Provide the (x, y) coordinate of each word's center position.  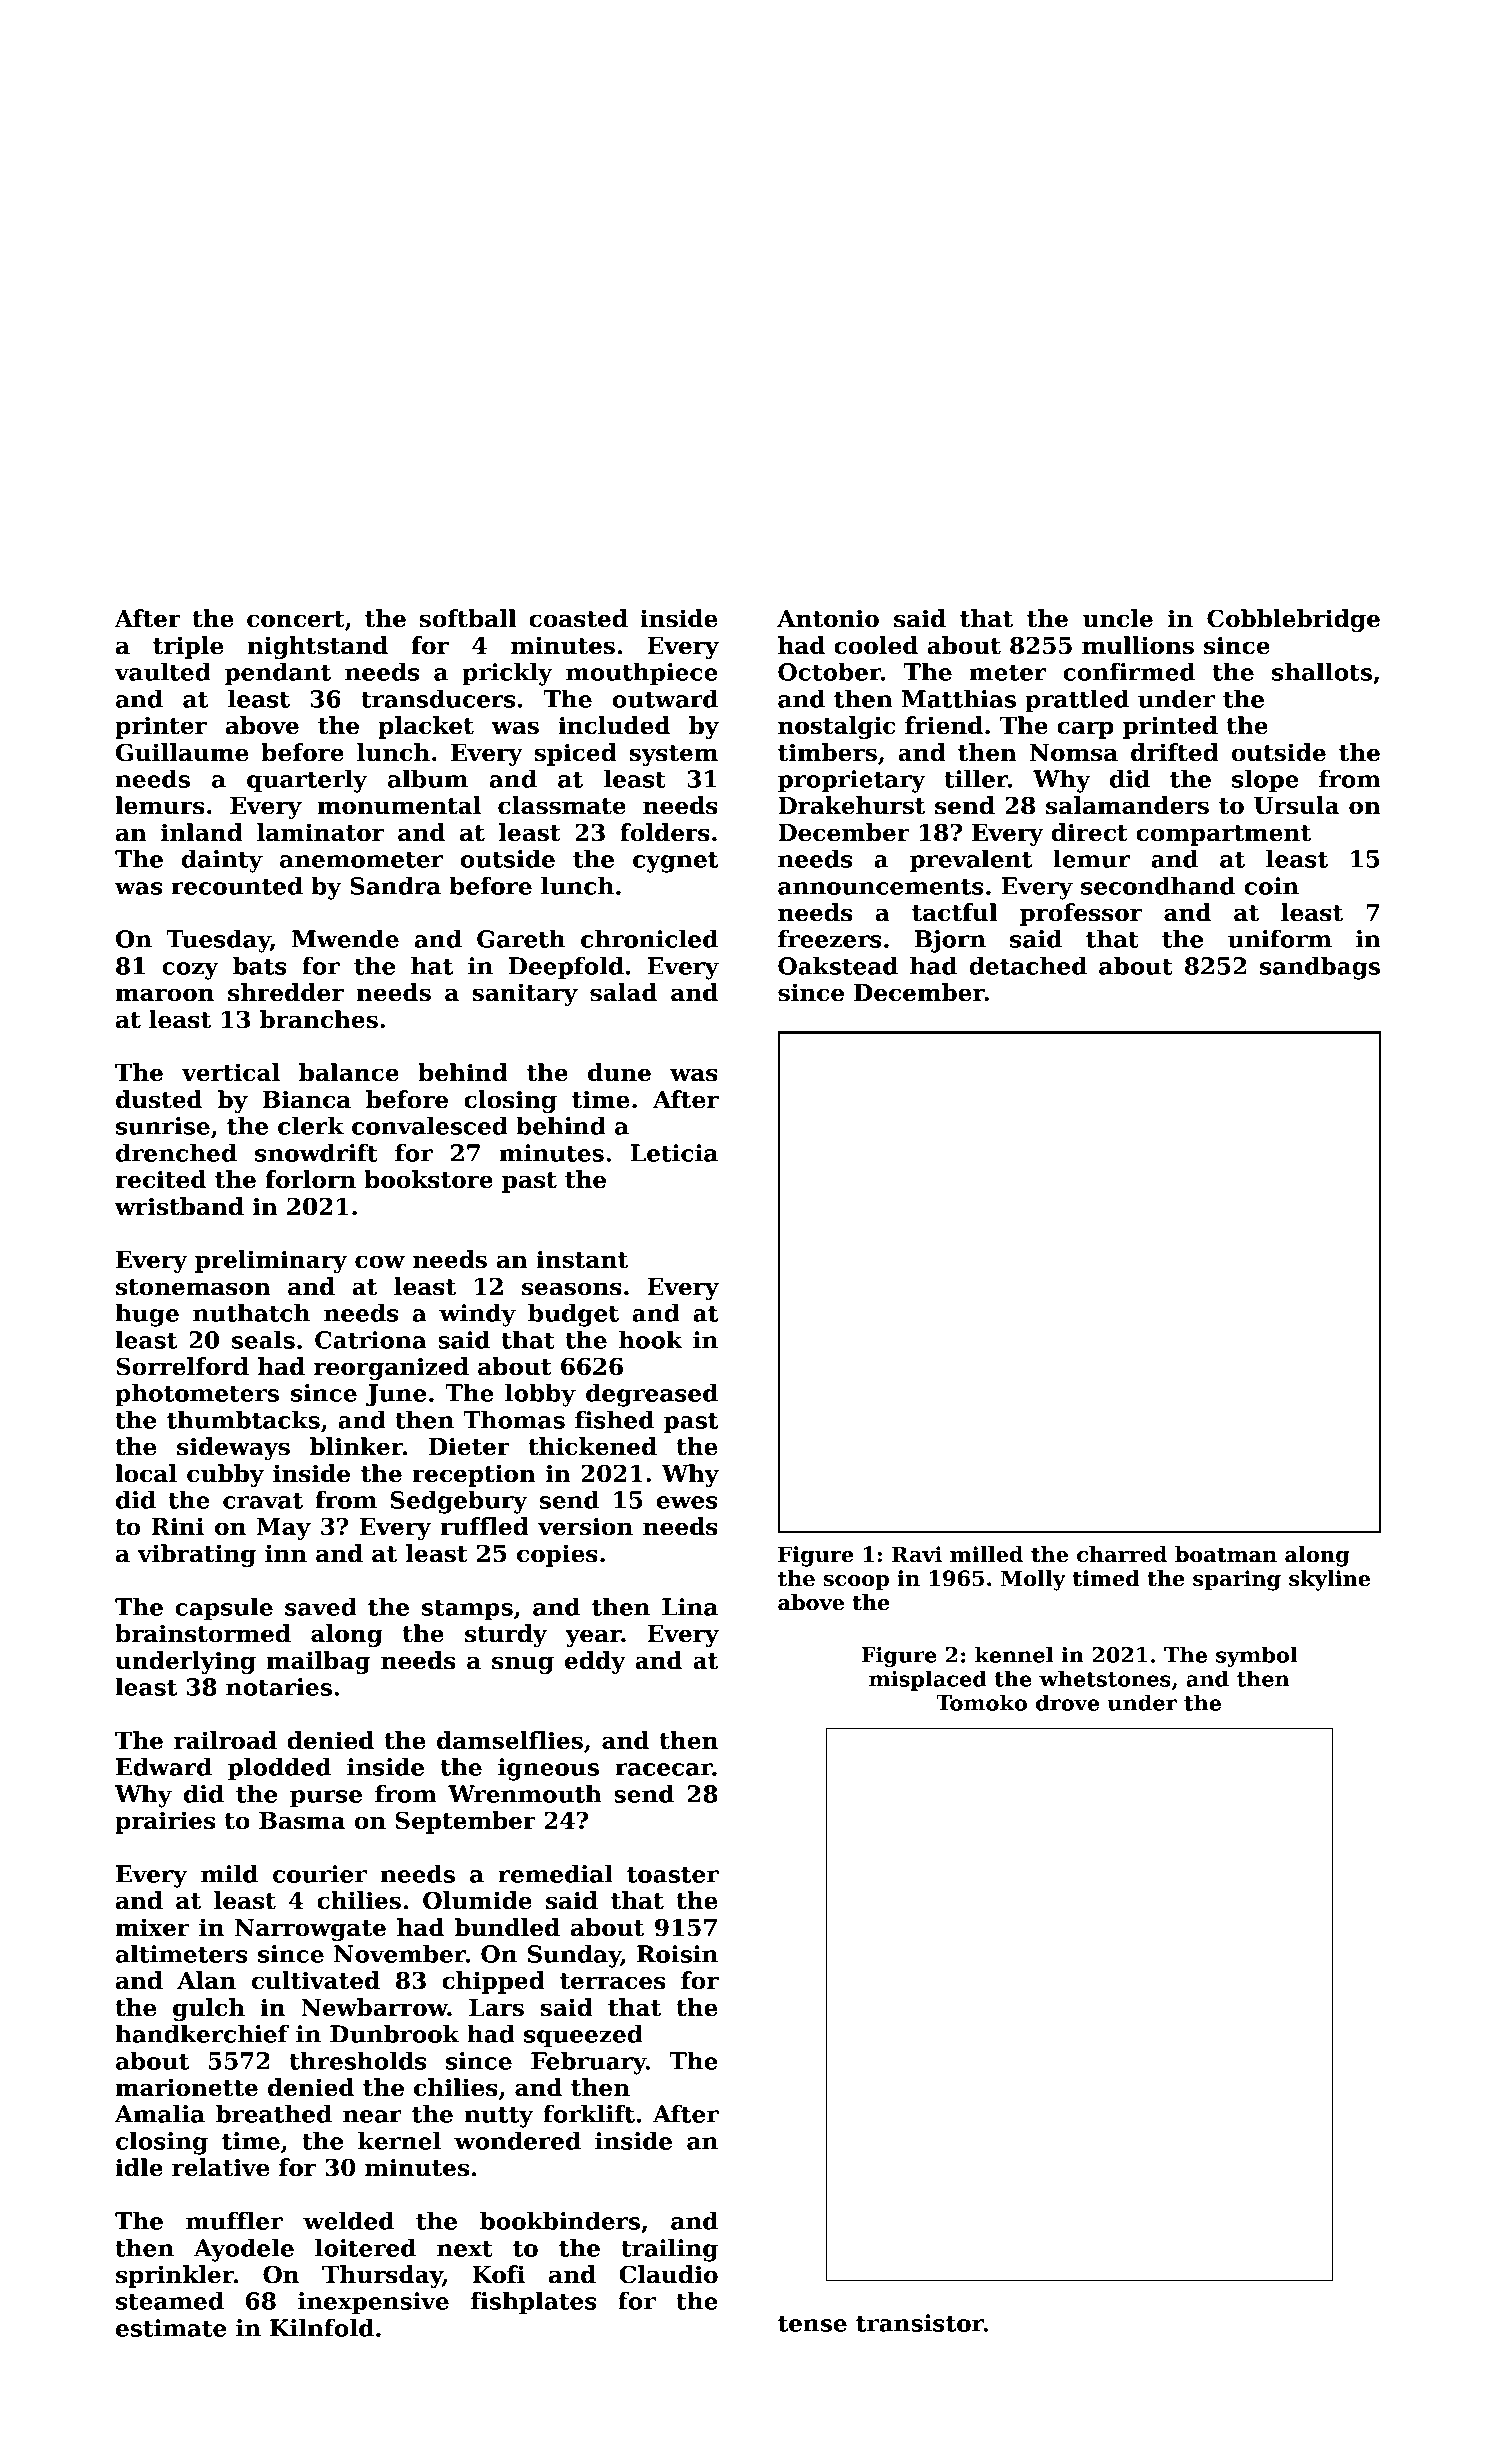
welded (348, 2220)
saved (321, 1606)
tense (812, 2324)
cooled (876, 645)
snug (523, 1665)
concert (296, 619)
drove (1067, 1702)
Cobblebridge (1293, 620)
